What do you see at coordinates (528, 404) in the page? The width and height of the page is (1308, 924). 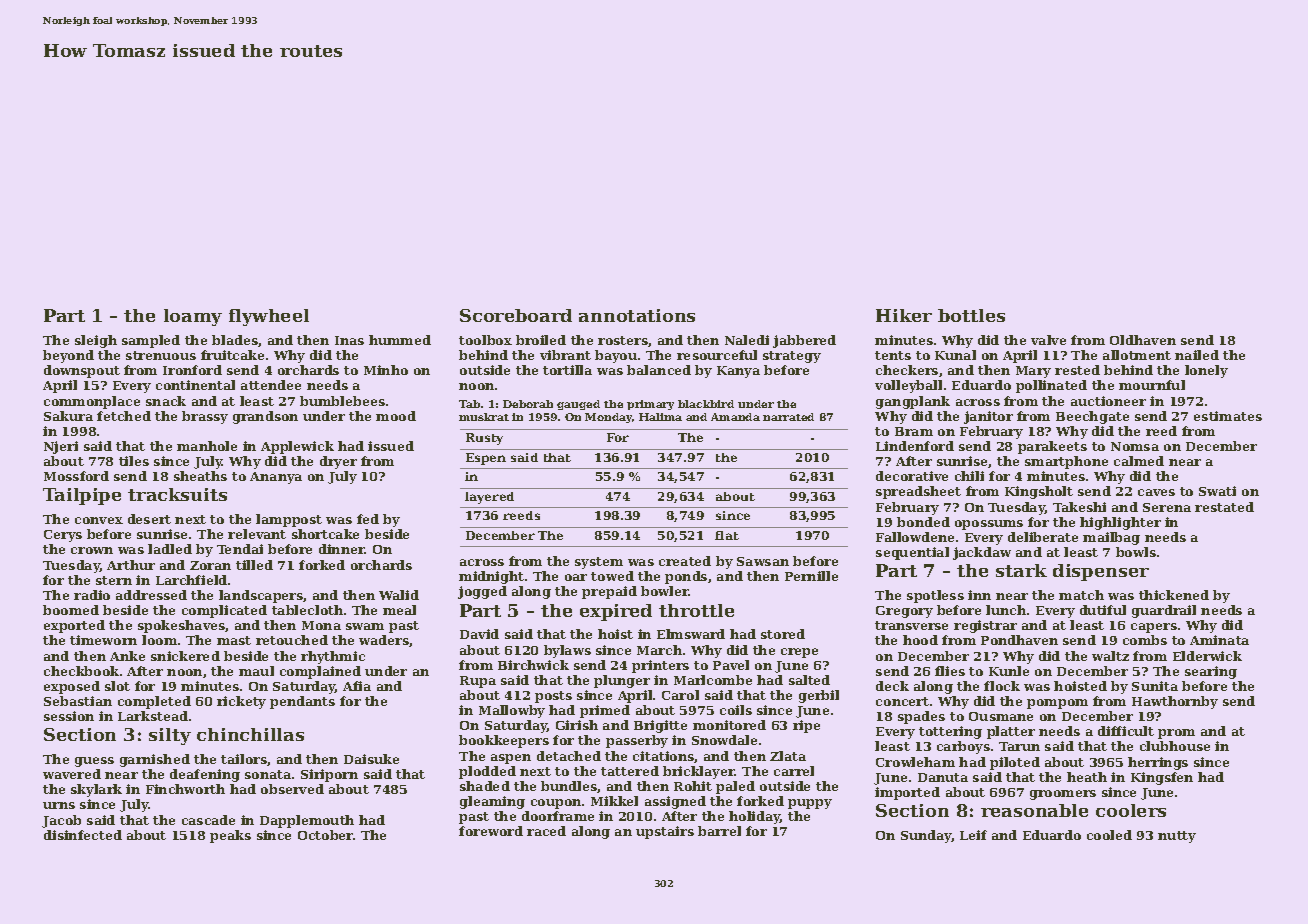 I see `Deborah` at bounding box center [528, 404].
